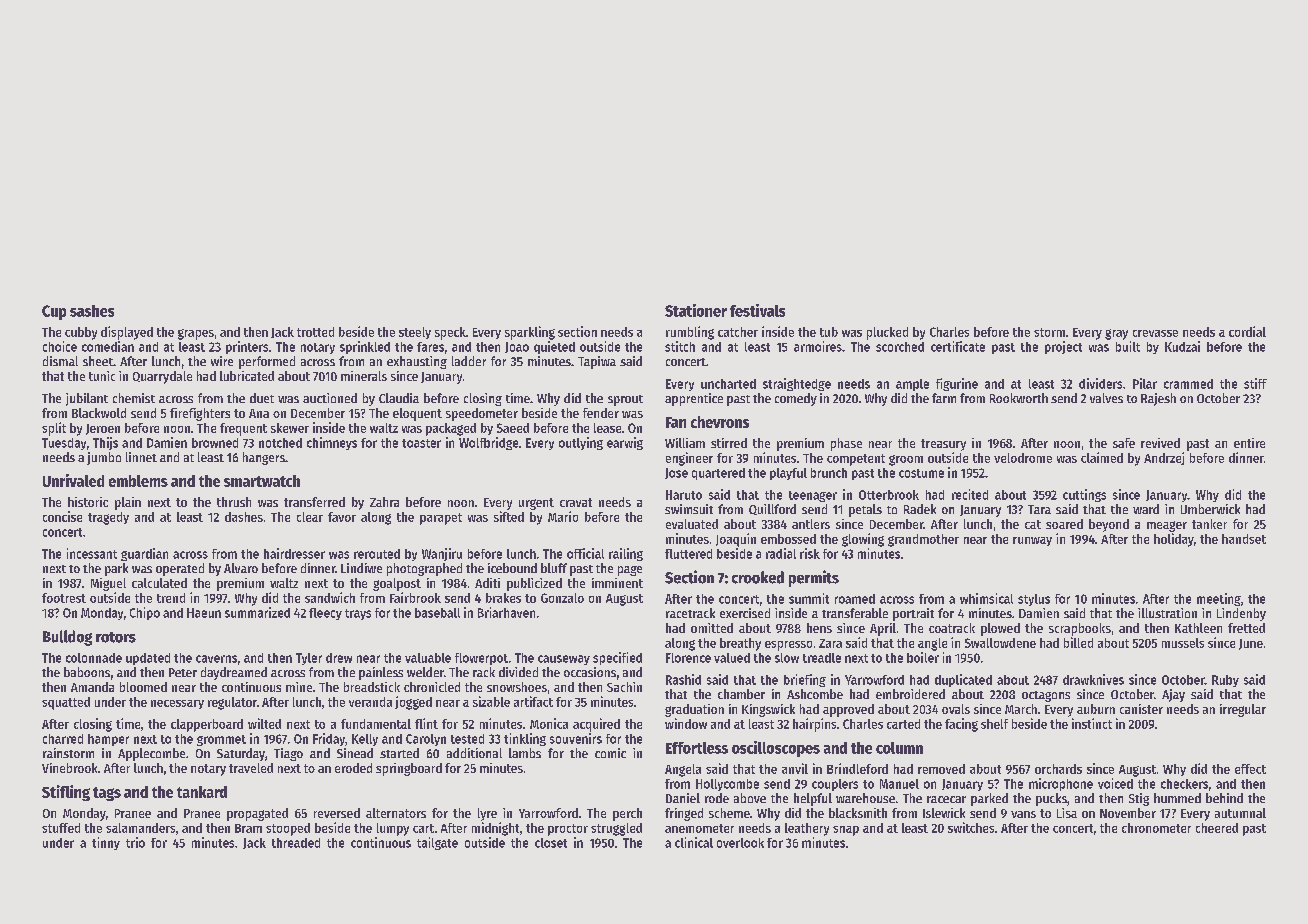 Image resolution: width=1308 pixels, height=924 pixels. Describe the element at coordinates (200, 414) in the document. I see `firefighters` at that location.
